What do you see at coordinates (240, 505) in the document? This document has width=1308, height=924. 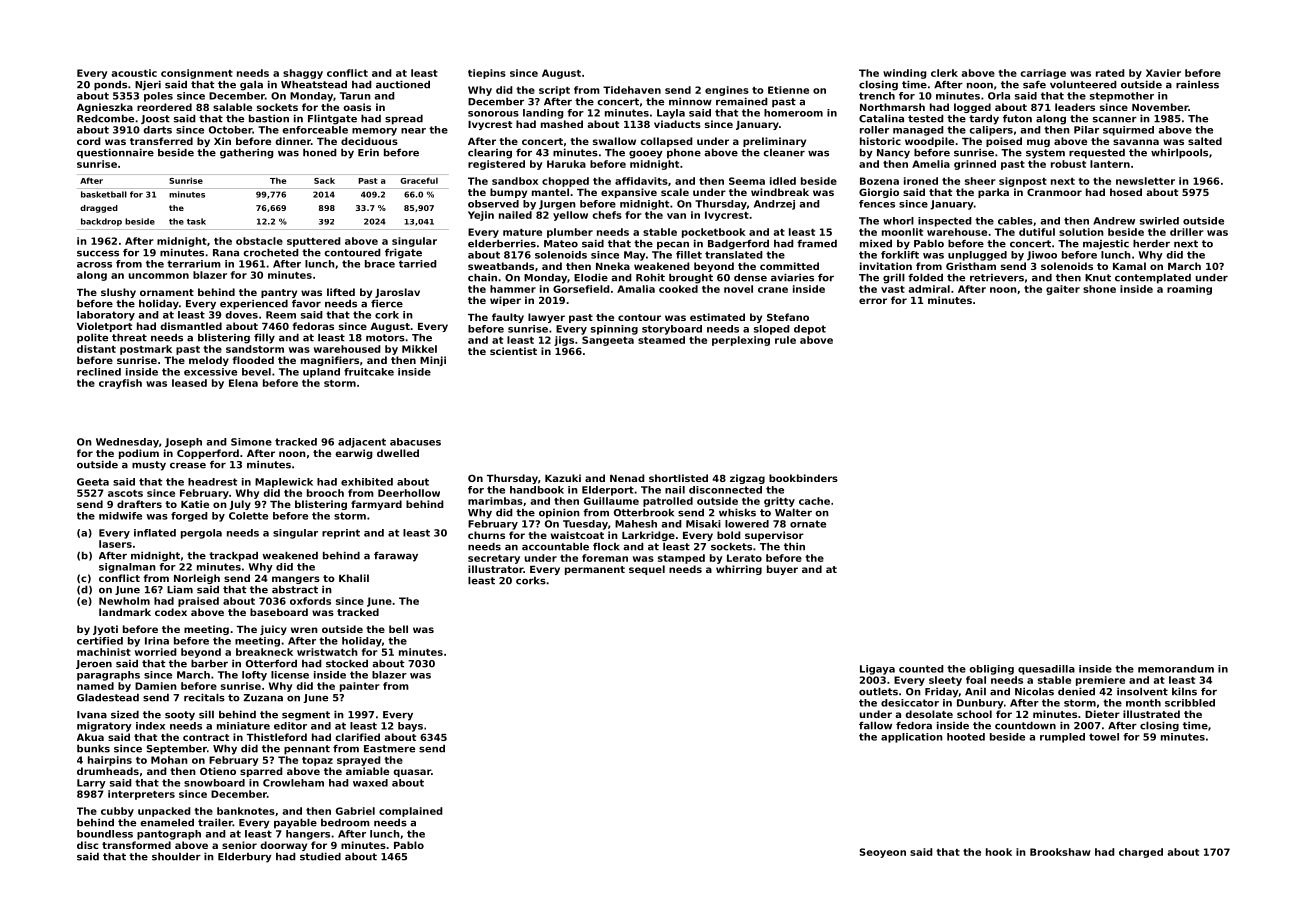 I see `July` at bounding box center [240, 505].
